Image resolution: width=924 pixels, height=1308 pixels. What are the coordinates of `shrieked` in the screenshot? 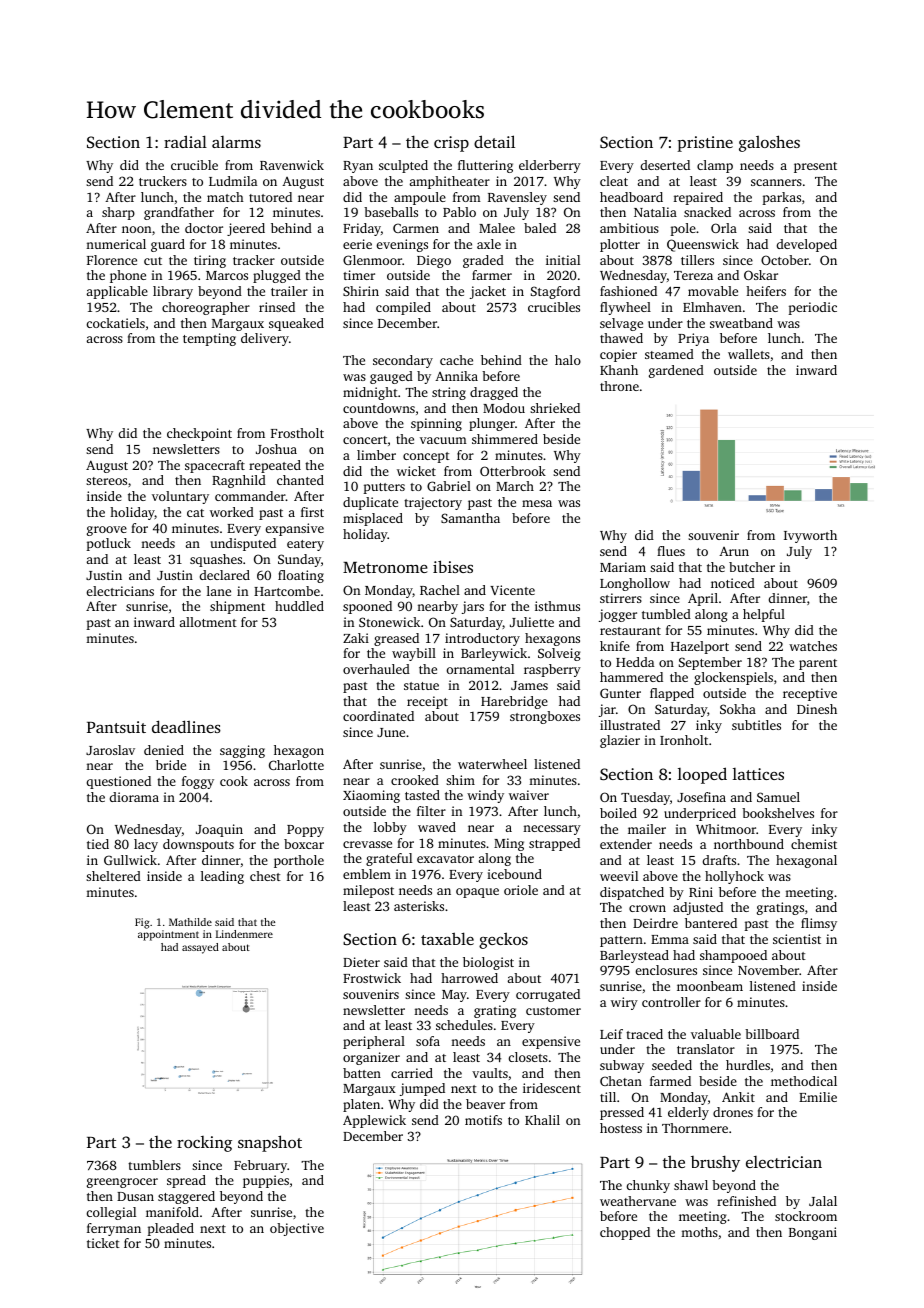 It's located at (555, 408).
